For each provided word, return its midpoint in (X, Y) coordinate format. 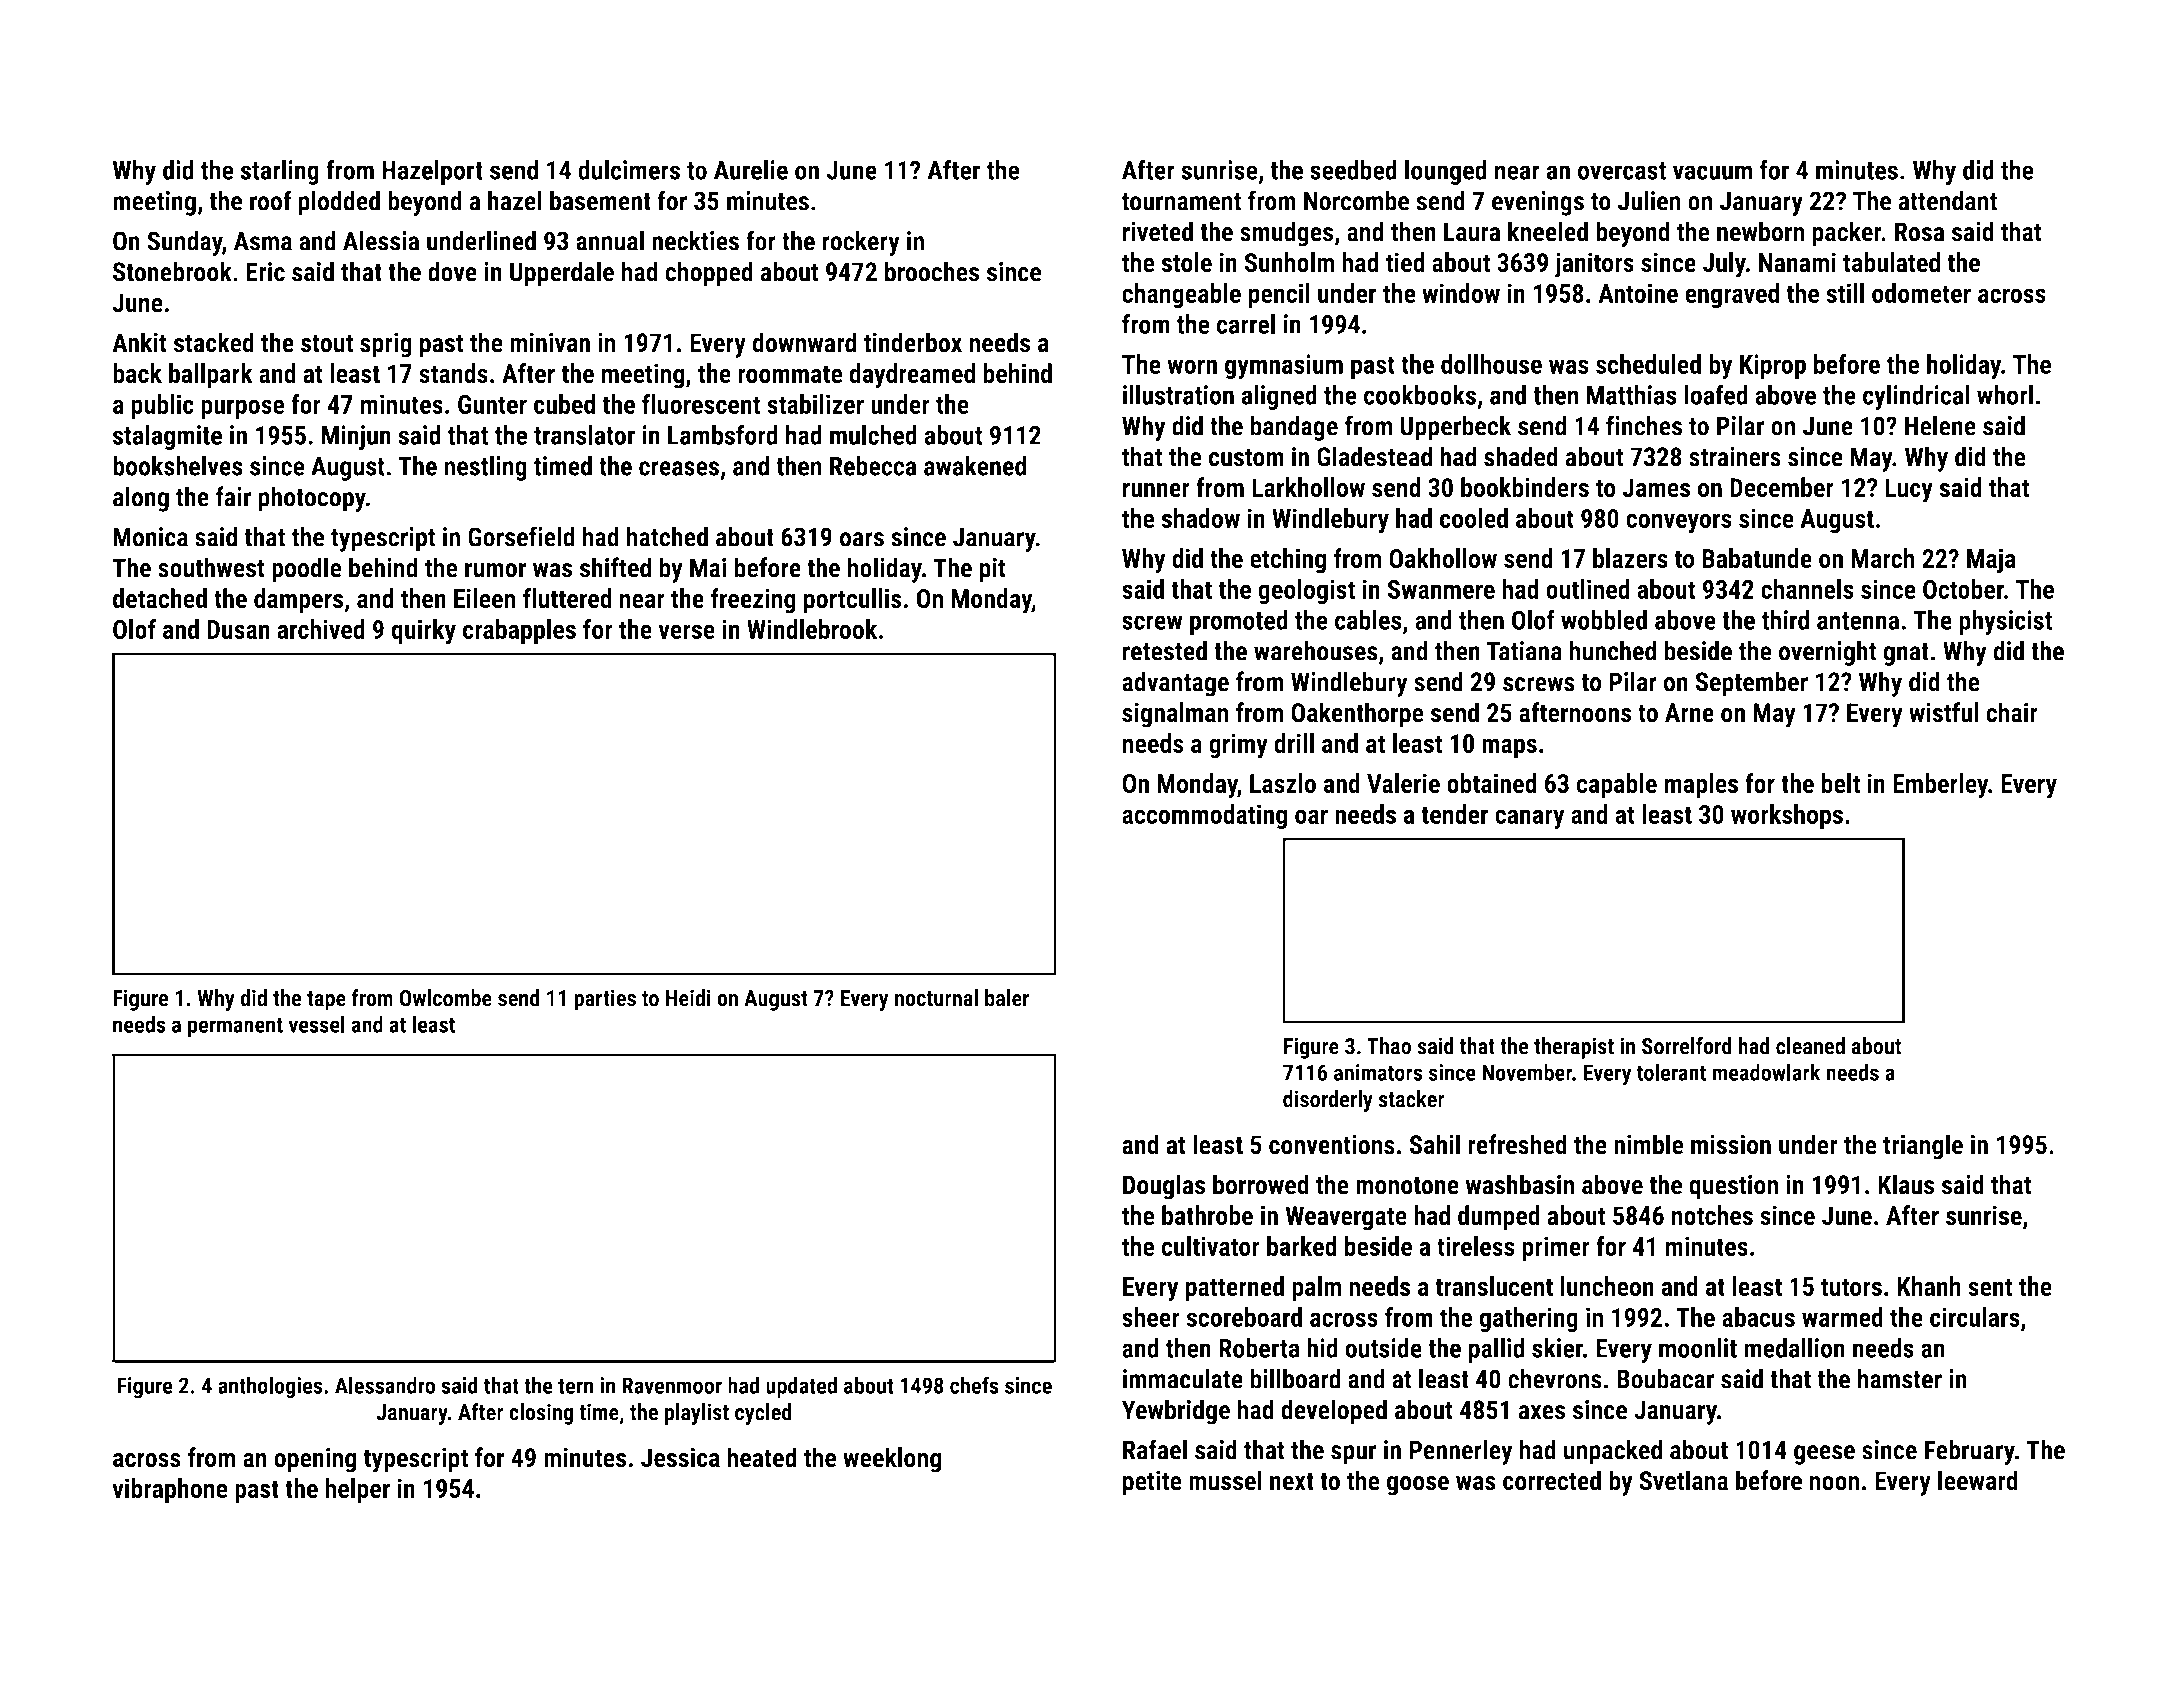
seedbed (1353, 169)
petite (1152, 1483)
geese (1824, 1455)
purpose (243, 409)
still (1845, 293)
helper (357, 1491)
